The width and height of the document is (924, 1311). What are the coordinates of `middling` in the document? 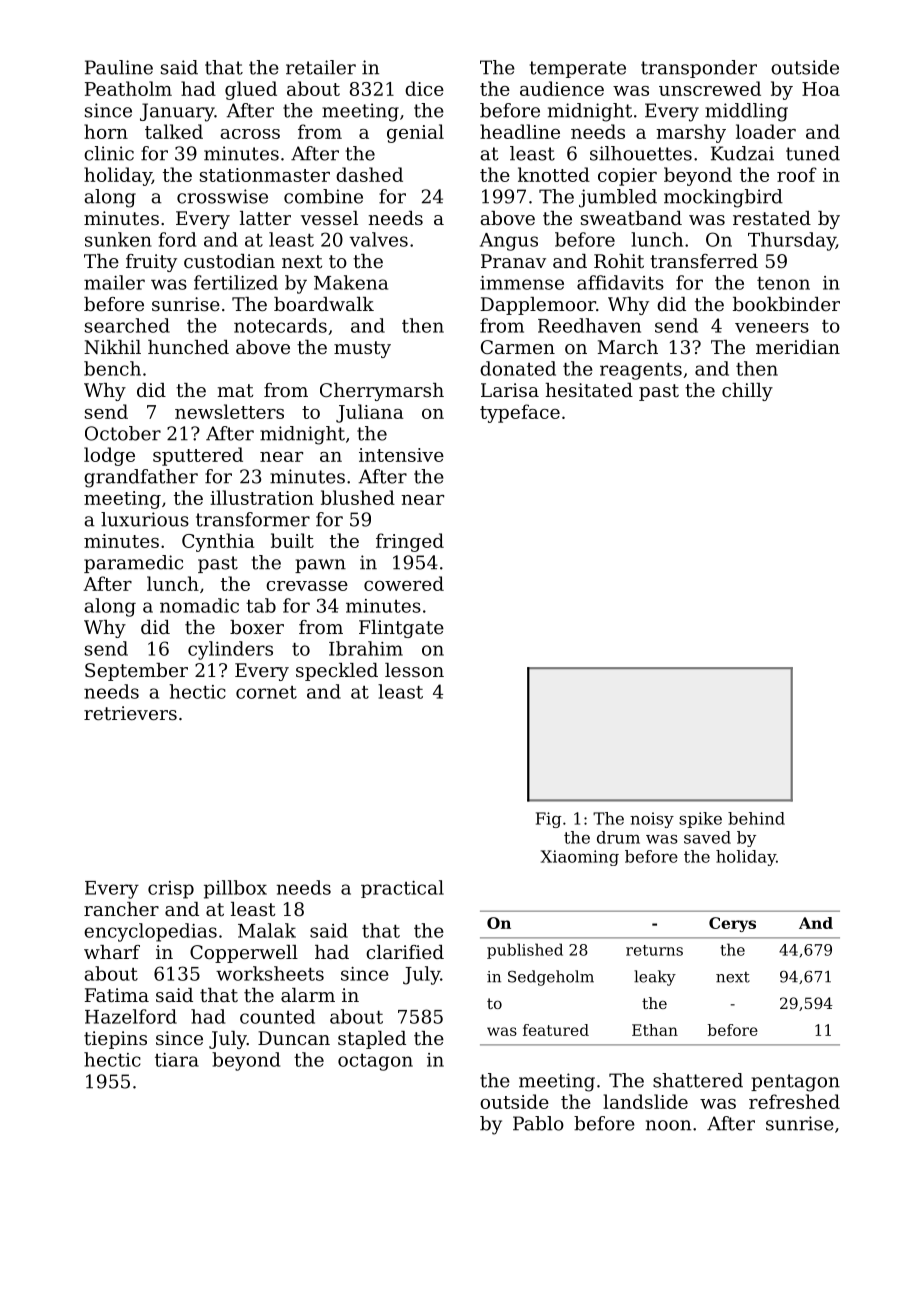 It's located at (746, 112).
